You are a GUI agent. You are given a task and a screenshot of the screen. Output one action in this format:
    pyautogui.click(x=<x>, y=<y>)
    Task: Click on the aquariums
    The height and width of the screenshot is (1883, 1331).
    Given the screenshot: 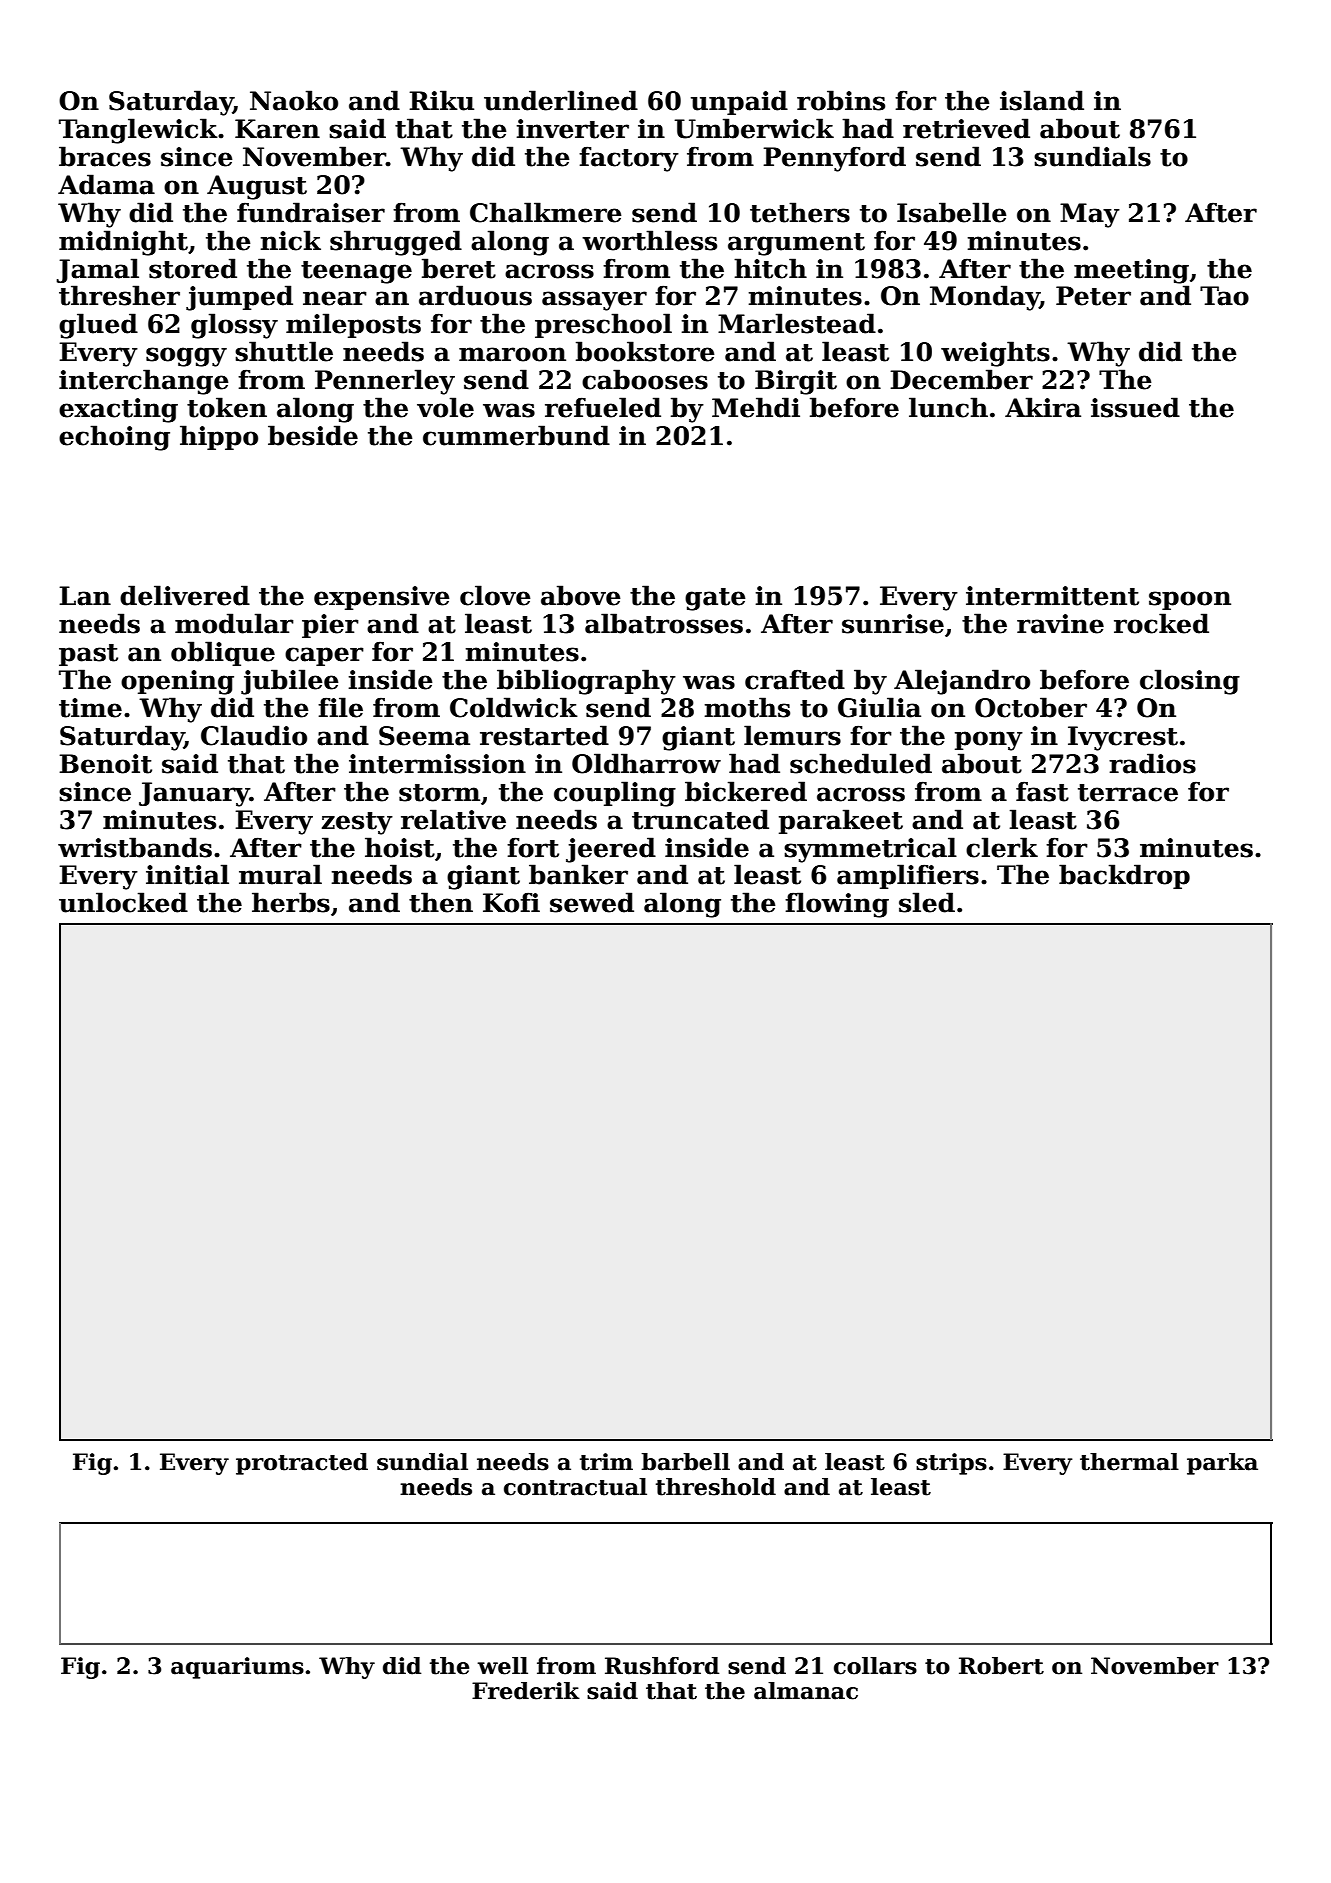 What is the action you would take?
    pyautogui.click(x=237, y=1668)
